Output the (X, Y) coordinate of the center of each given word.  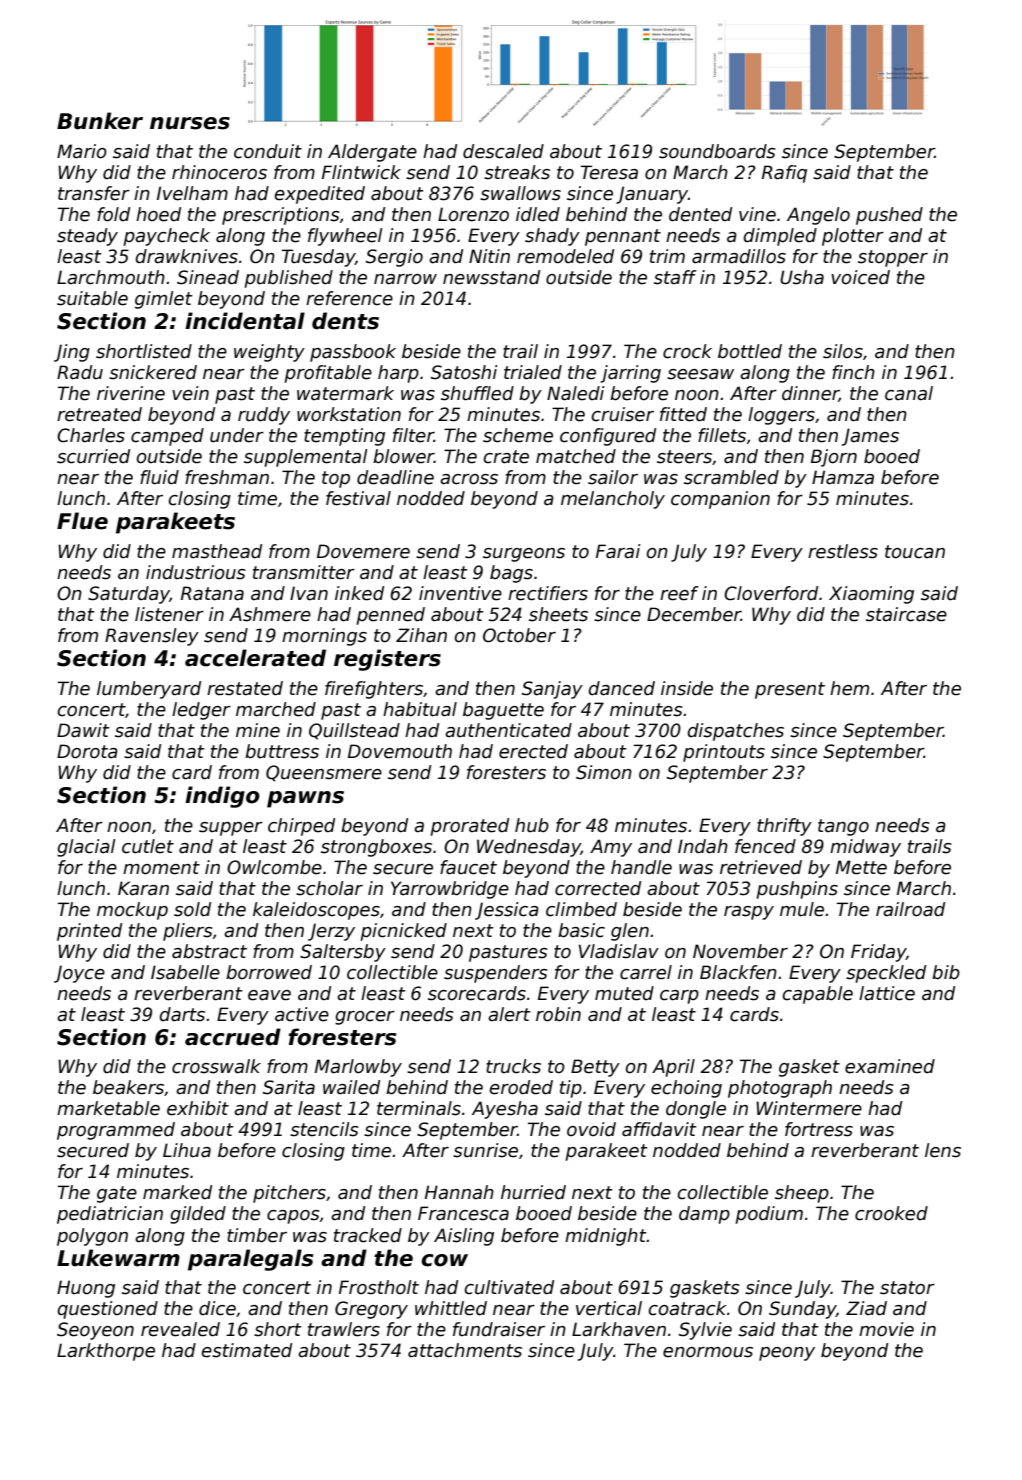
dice (217, 1308)
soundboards (717, 151)
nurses (190, 123)
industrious (196, 572)
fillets (722, 435)
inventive (460, 593)
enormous (708, 1352)
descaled (503, 151)
